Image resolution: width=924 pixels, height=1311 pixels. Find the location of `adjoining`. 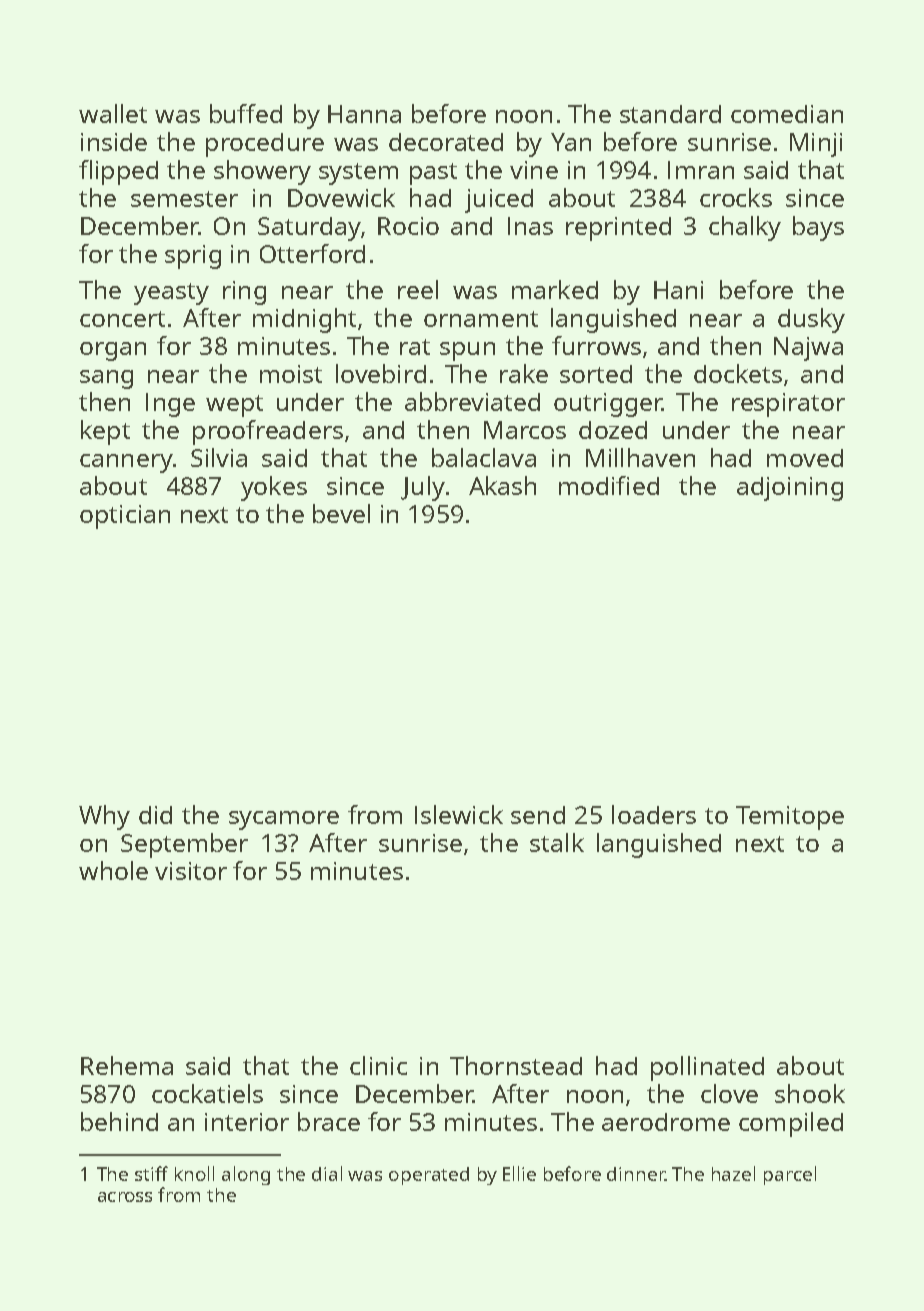

adjoining is located at coordinates (790, 489).
